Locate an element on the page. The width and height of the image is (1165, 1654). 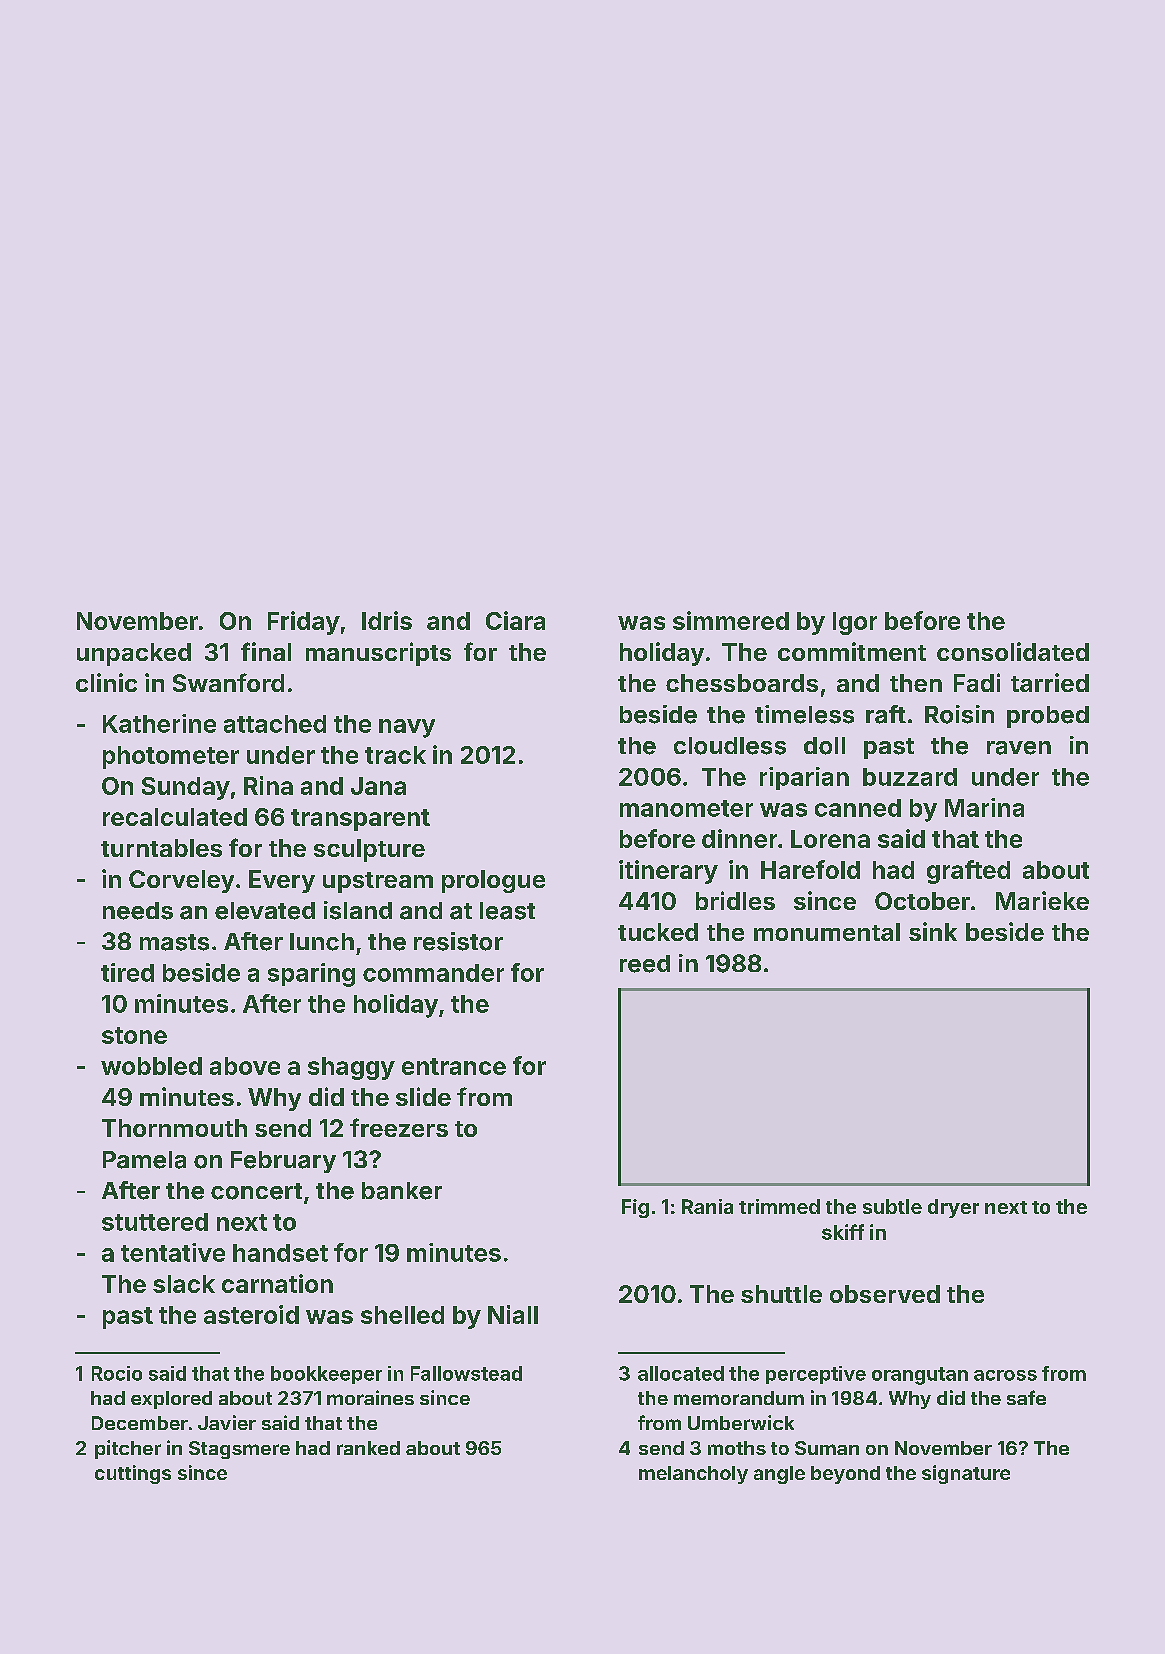
Friday is located at coordinates (304, 623).
